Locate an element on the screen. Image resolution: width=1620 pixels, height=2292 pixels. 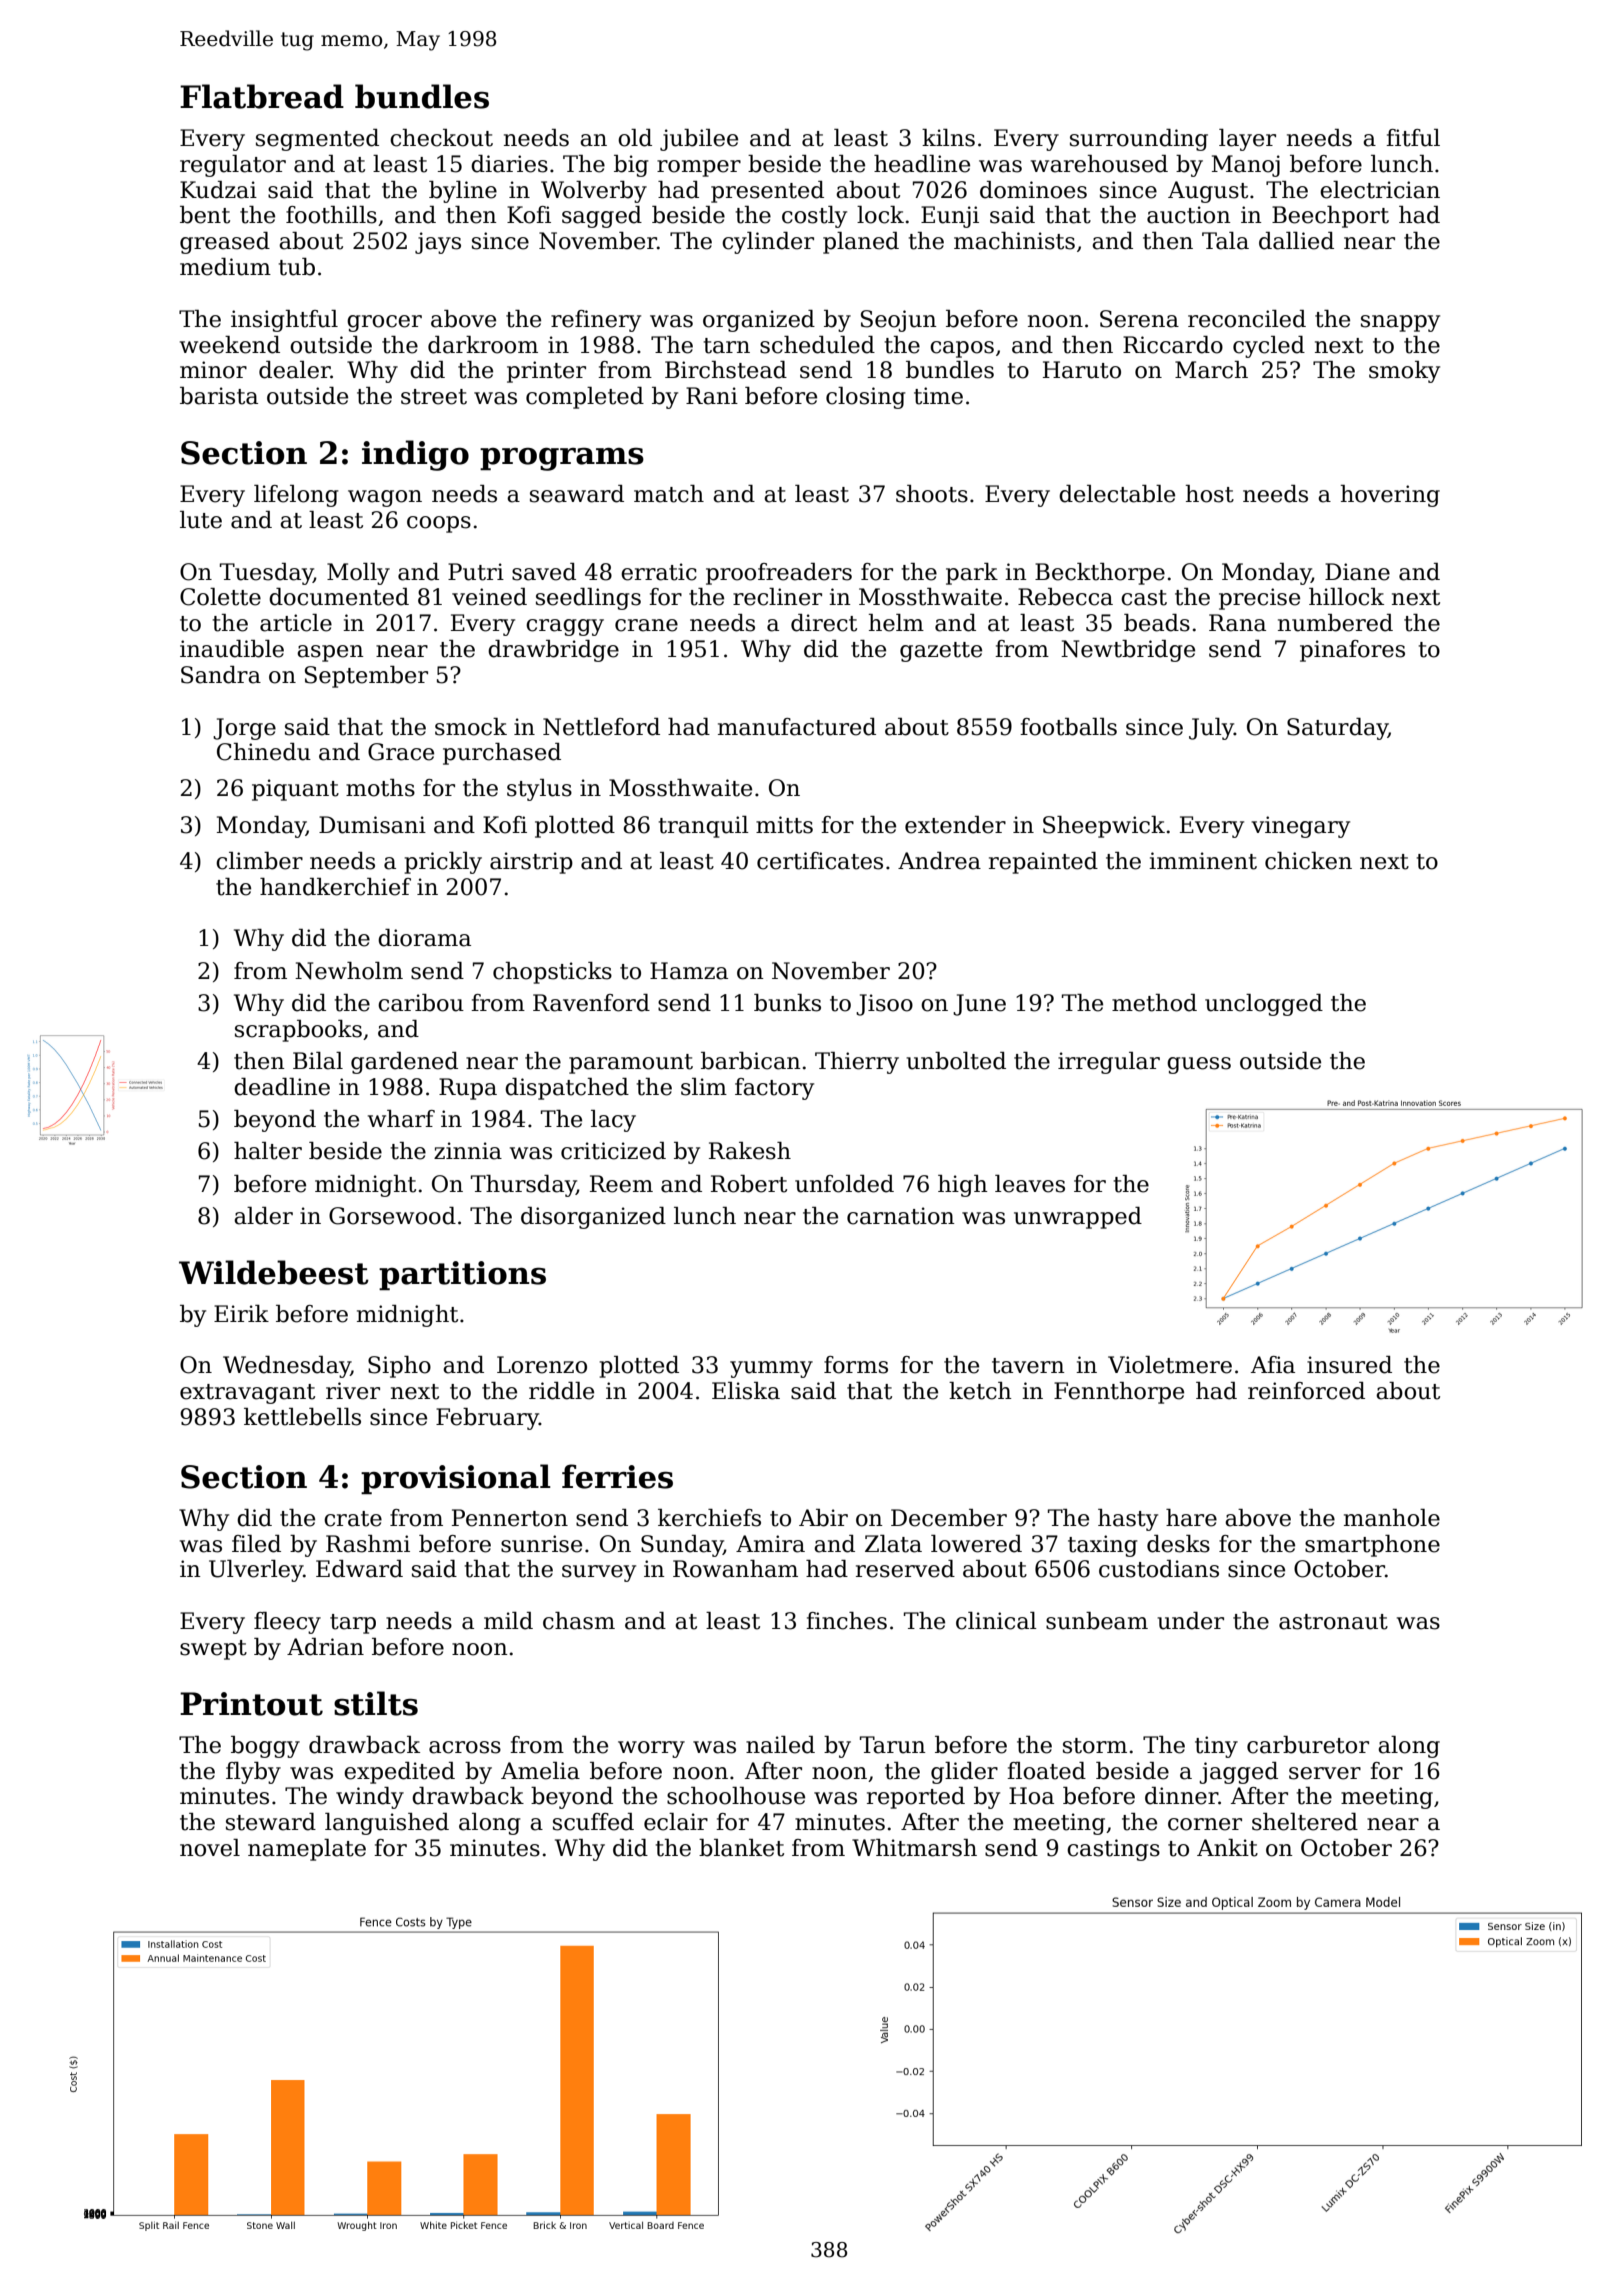
insured is located at coordinates (1349, 1365).
